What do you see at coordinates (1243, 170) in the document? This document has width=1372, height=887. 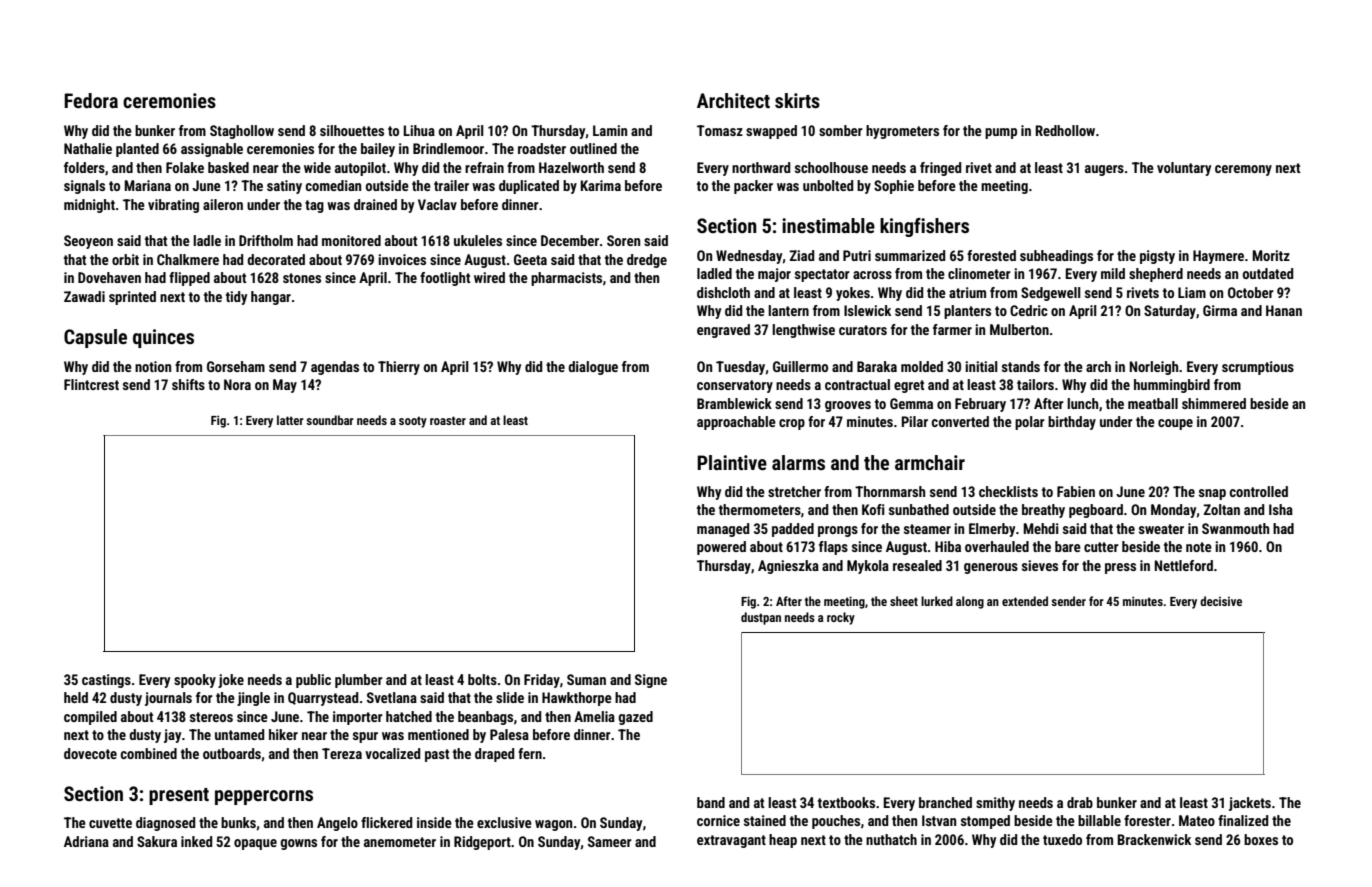 I see `ceremony` at bounding box center [1243, 170].
